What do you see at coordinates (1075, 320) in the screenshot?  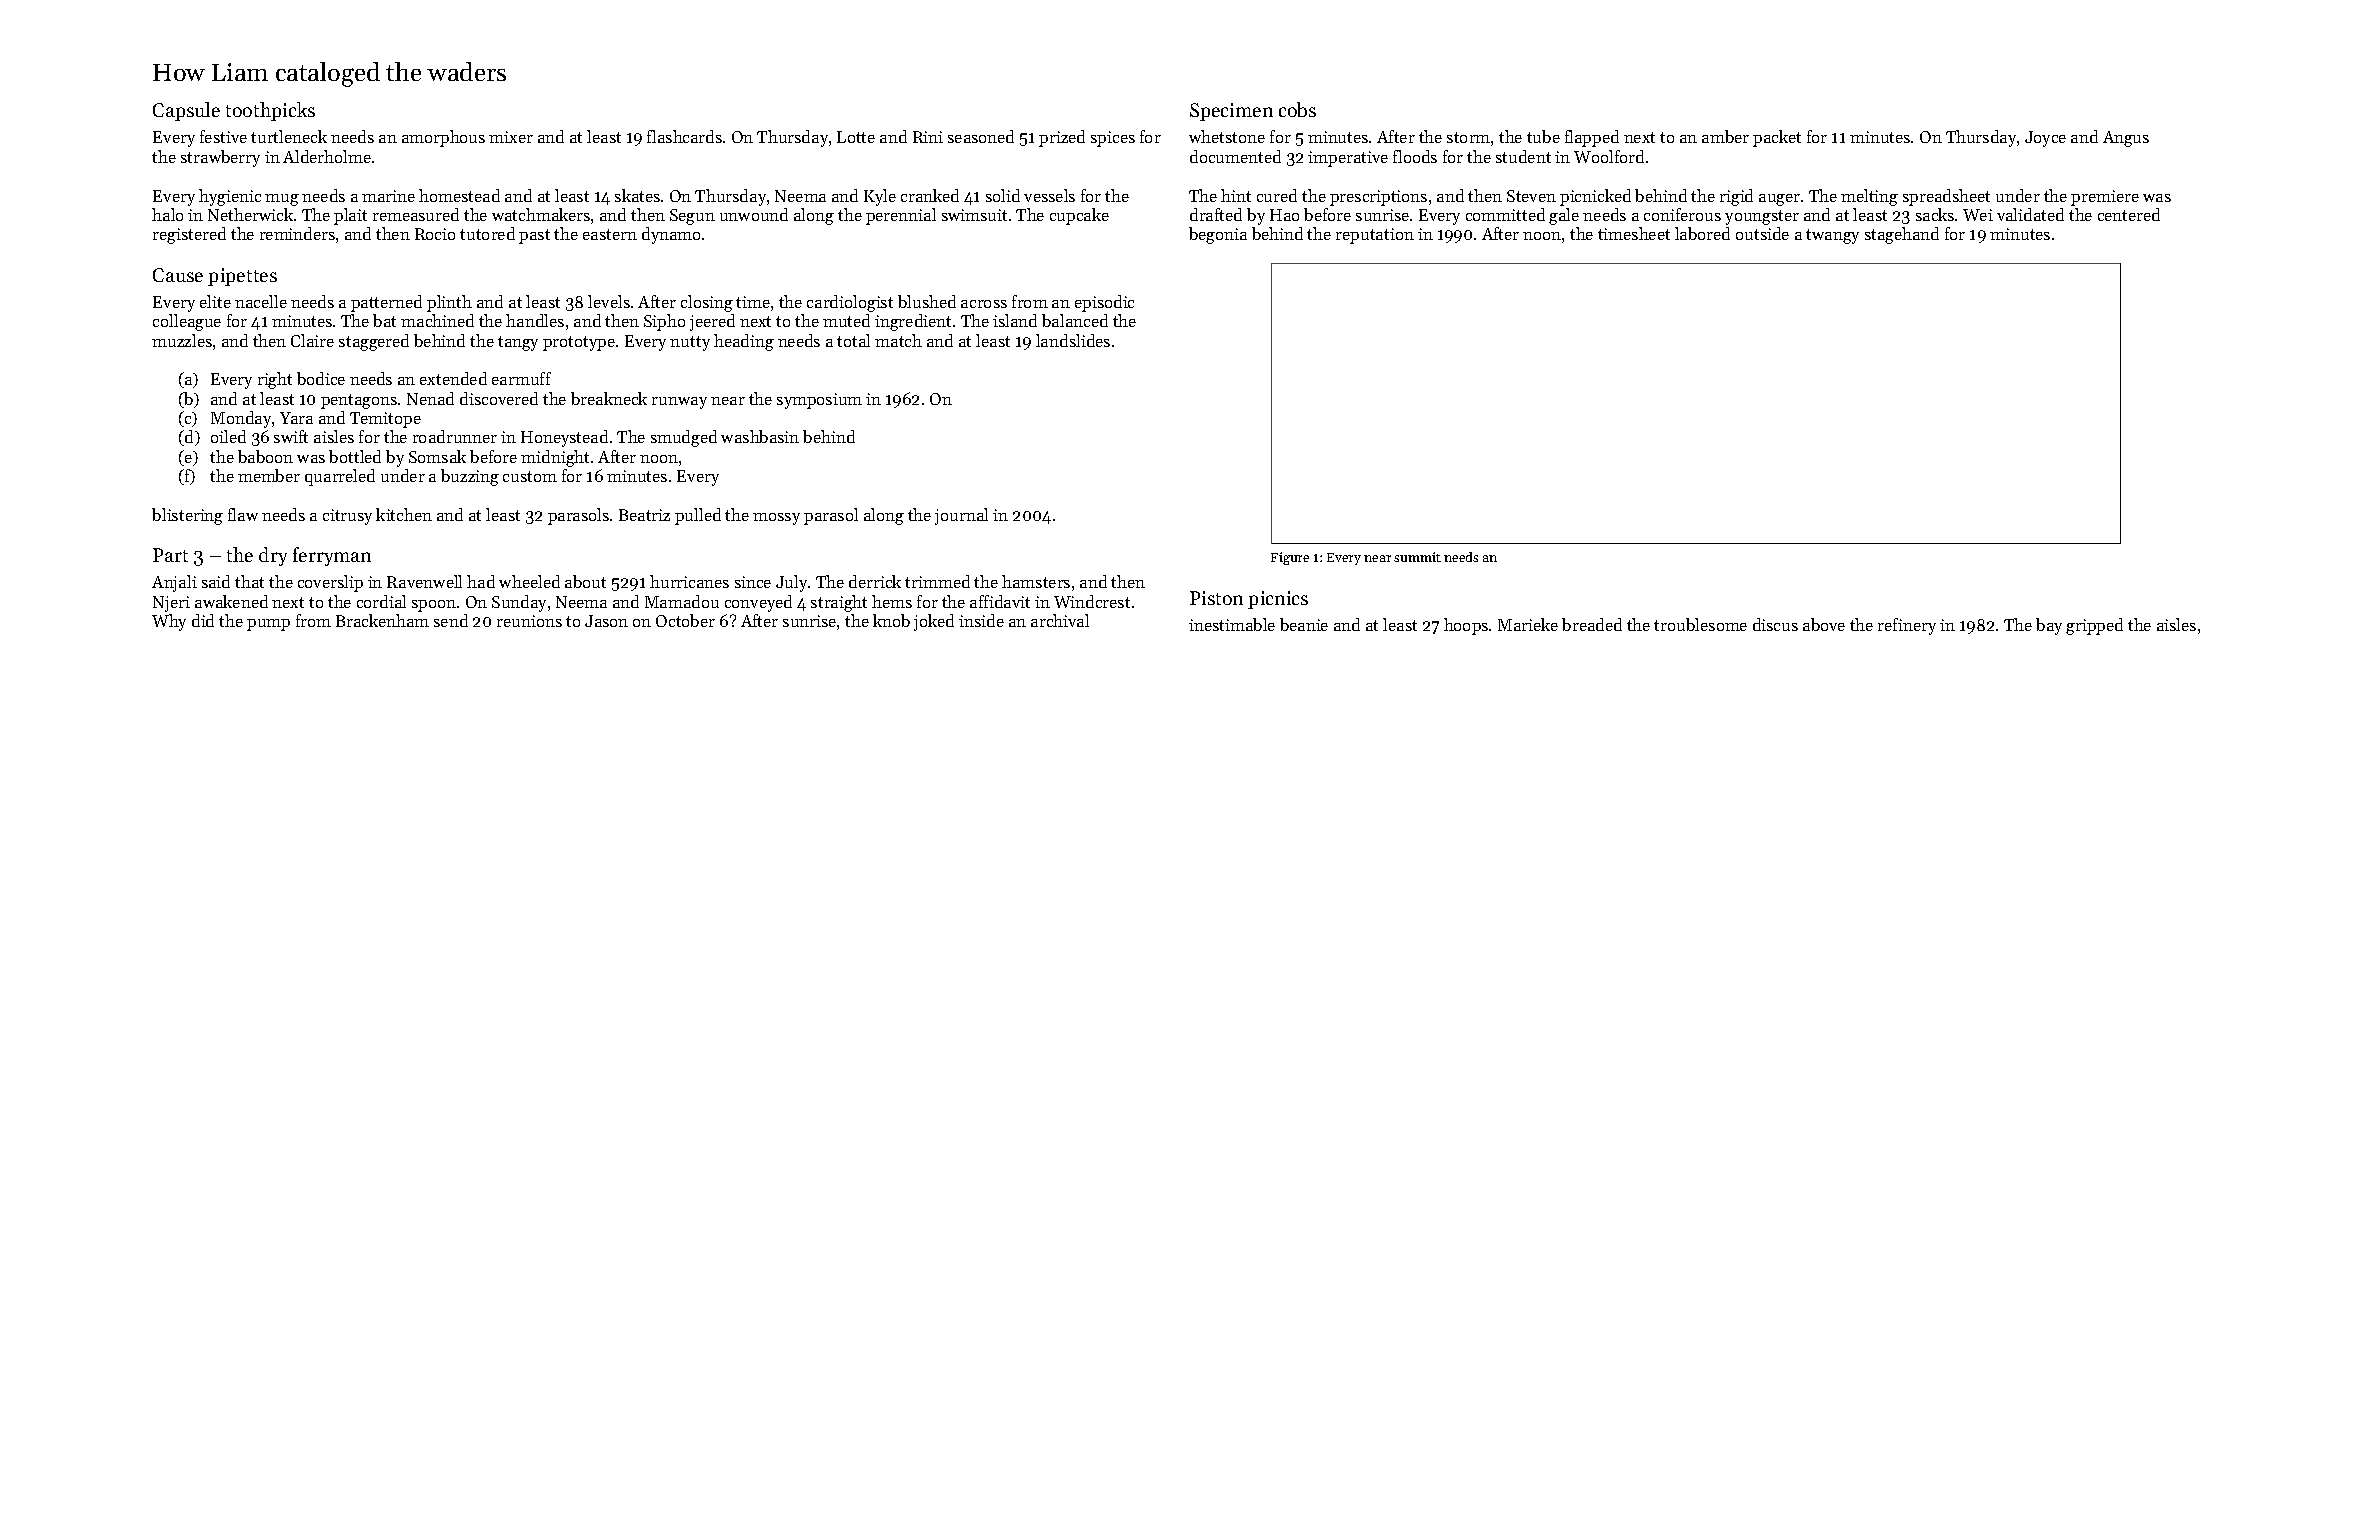 I see `balanced` at bounding box center [1075, 320].
